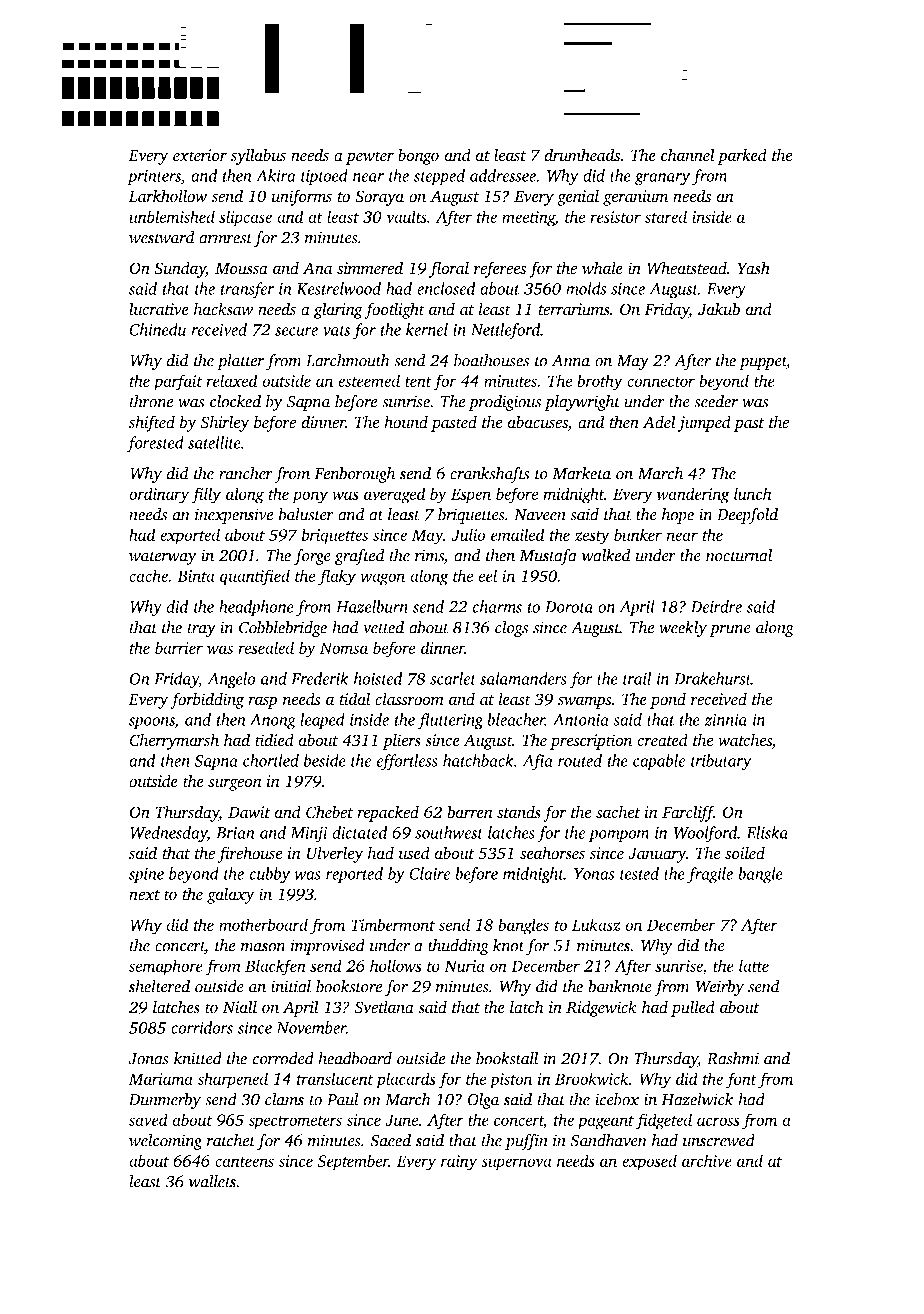  I want to click on Yash, so click(754, 268).
